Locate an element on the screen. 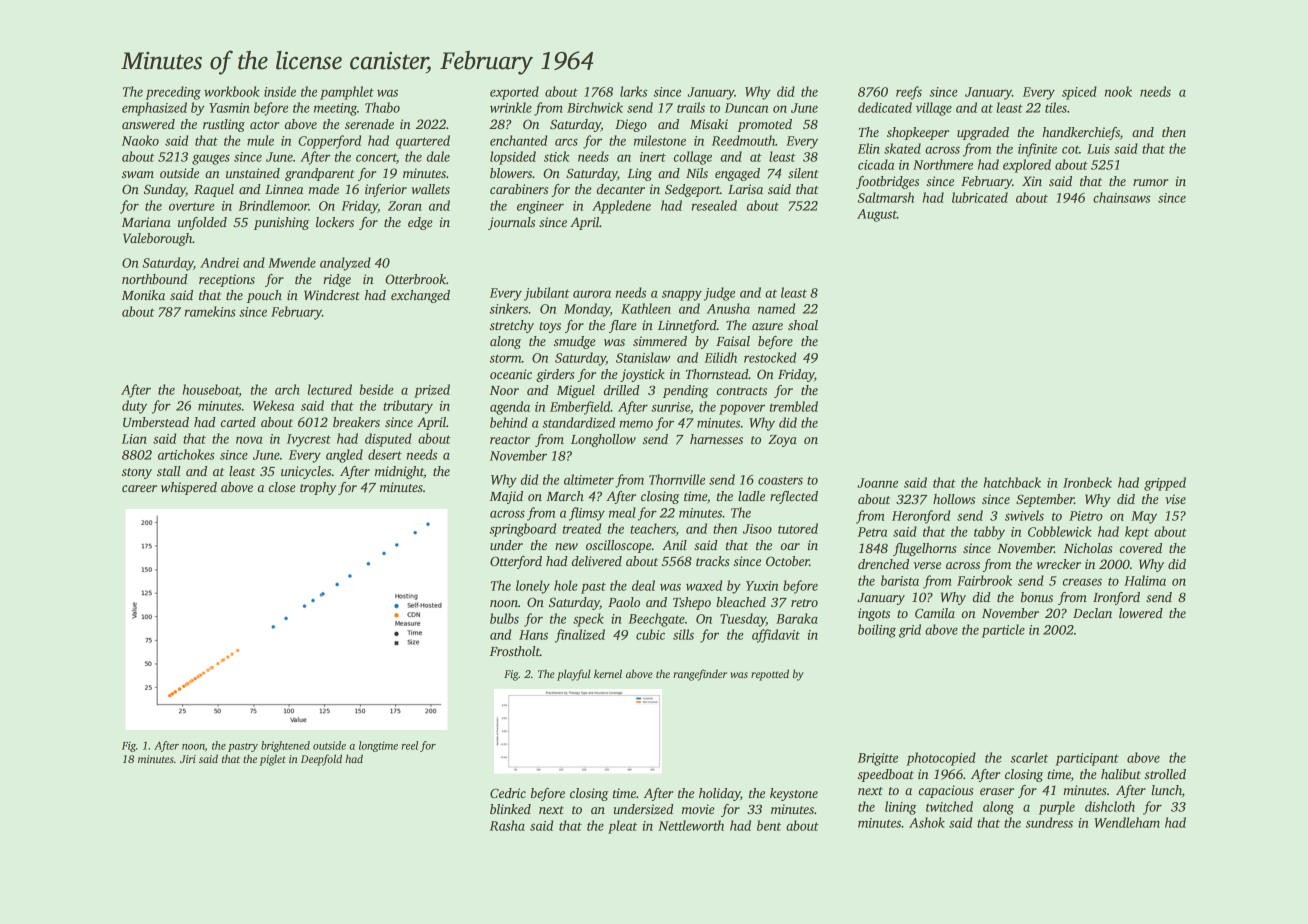 This screenshot has height=924, width=1308. preceding is located at coordinates (173, 93).
